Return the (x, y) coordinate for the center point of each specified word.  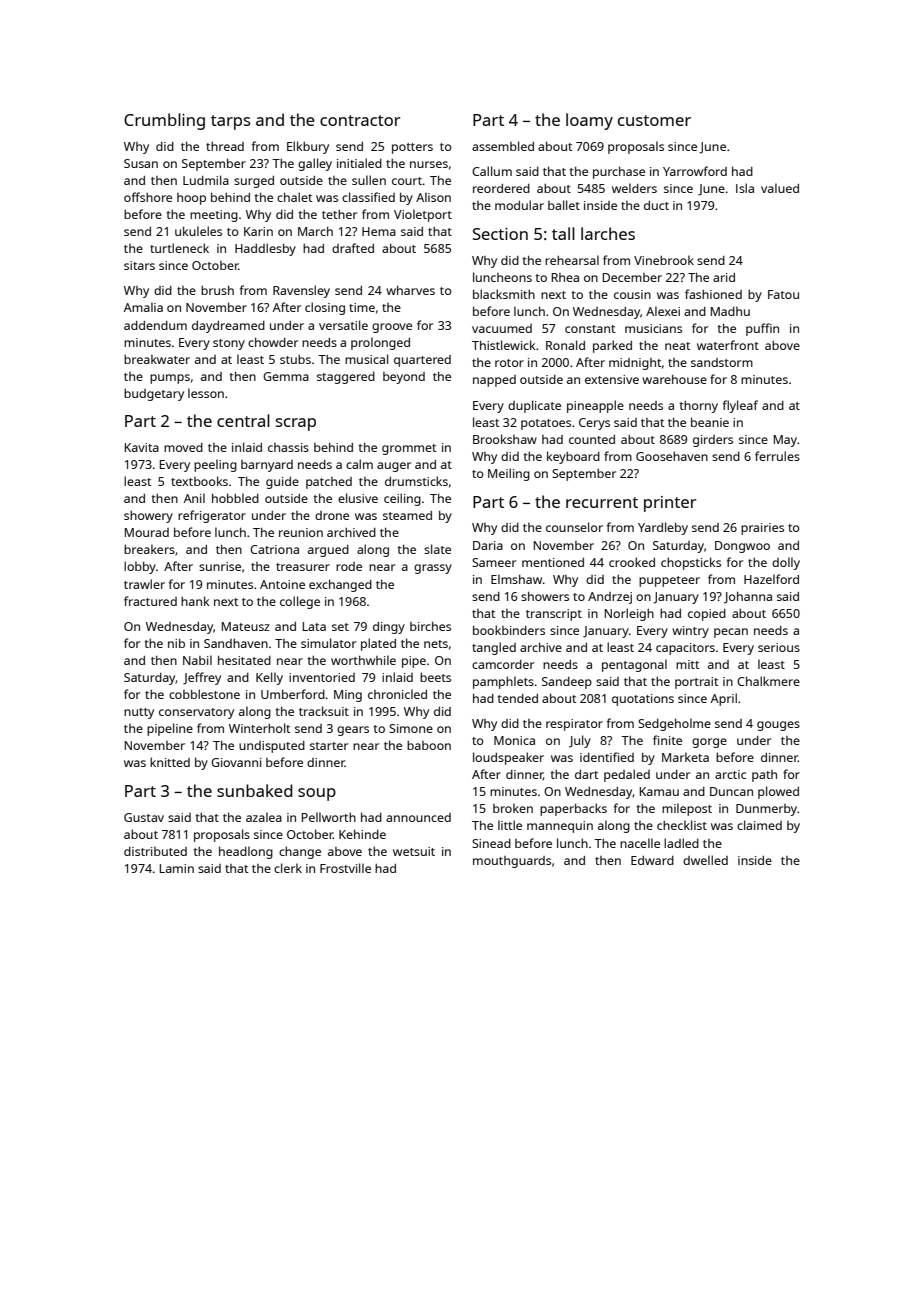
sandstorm (722, 362)
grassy (433, 569)
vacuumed (502, 328)
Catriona (274, 549)
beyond (404, 378)
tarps (231, 122)
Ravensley (301, 291)
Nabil (197, 660)
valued (780, 188)
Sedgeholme (674, 724)
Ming (348, 696)
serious (779, 647)
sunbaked (254, 790)
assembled (503, 146)
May (785, 441)
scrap (296, 424)
